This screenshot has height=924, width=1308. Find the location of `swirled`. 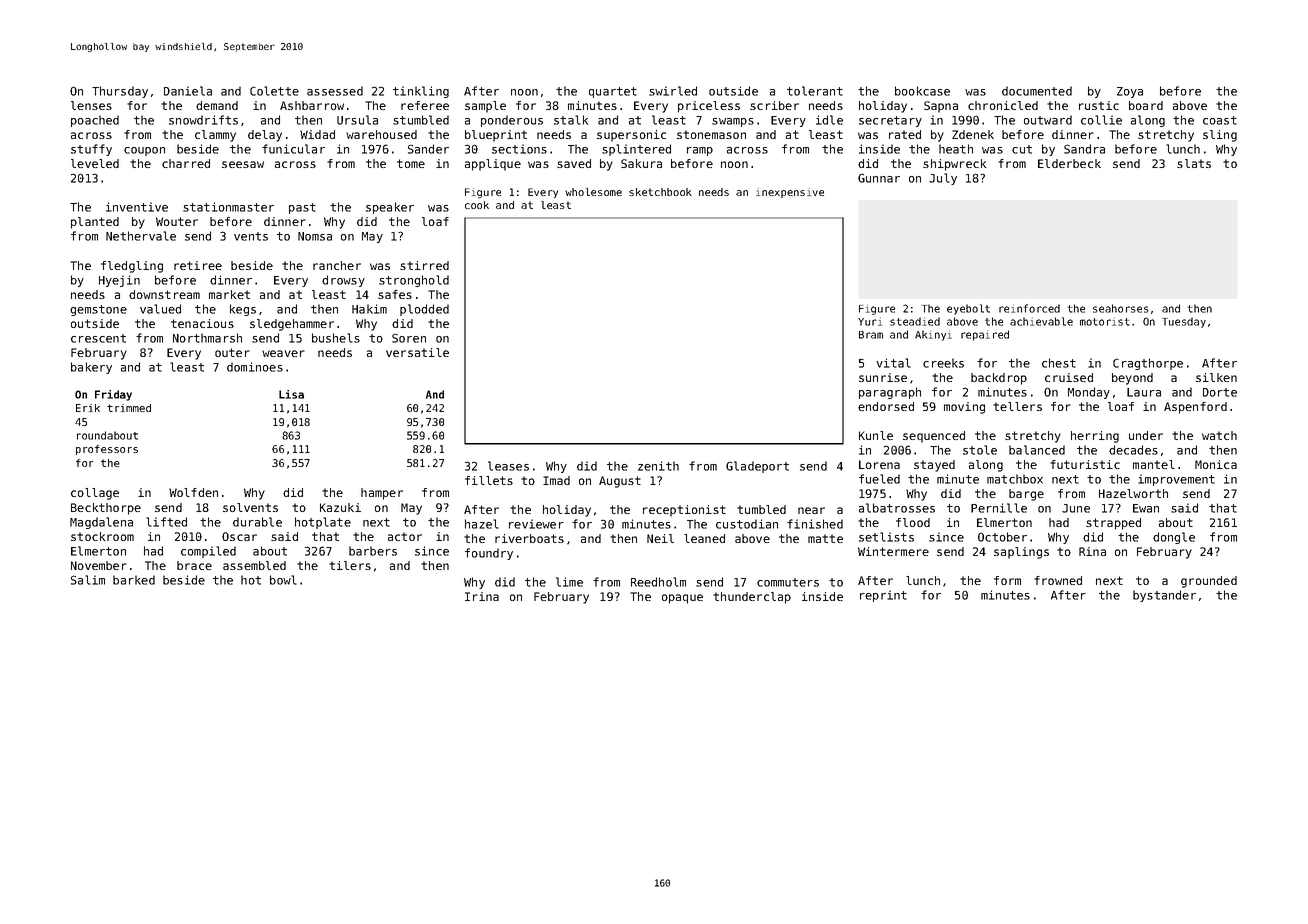

swirled is located at coordinates (673, 91).
